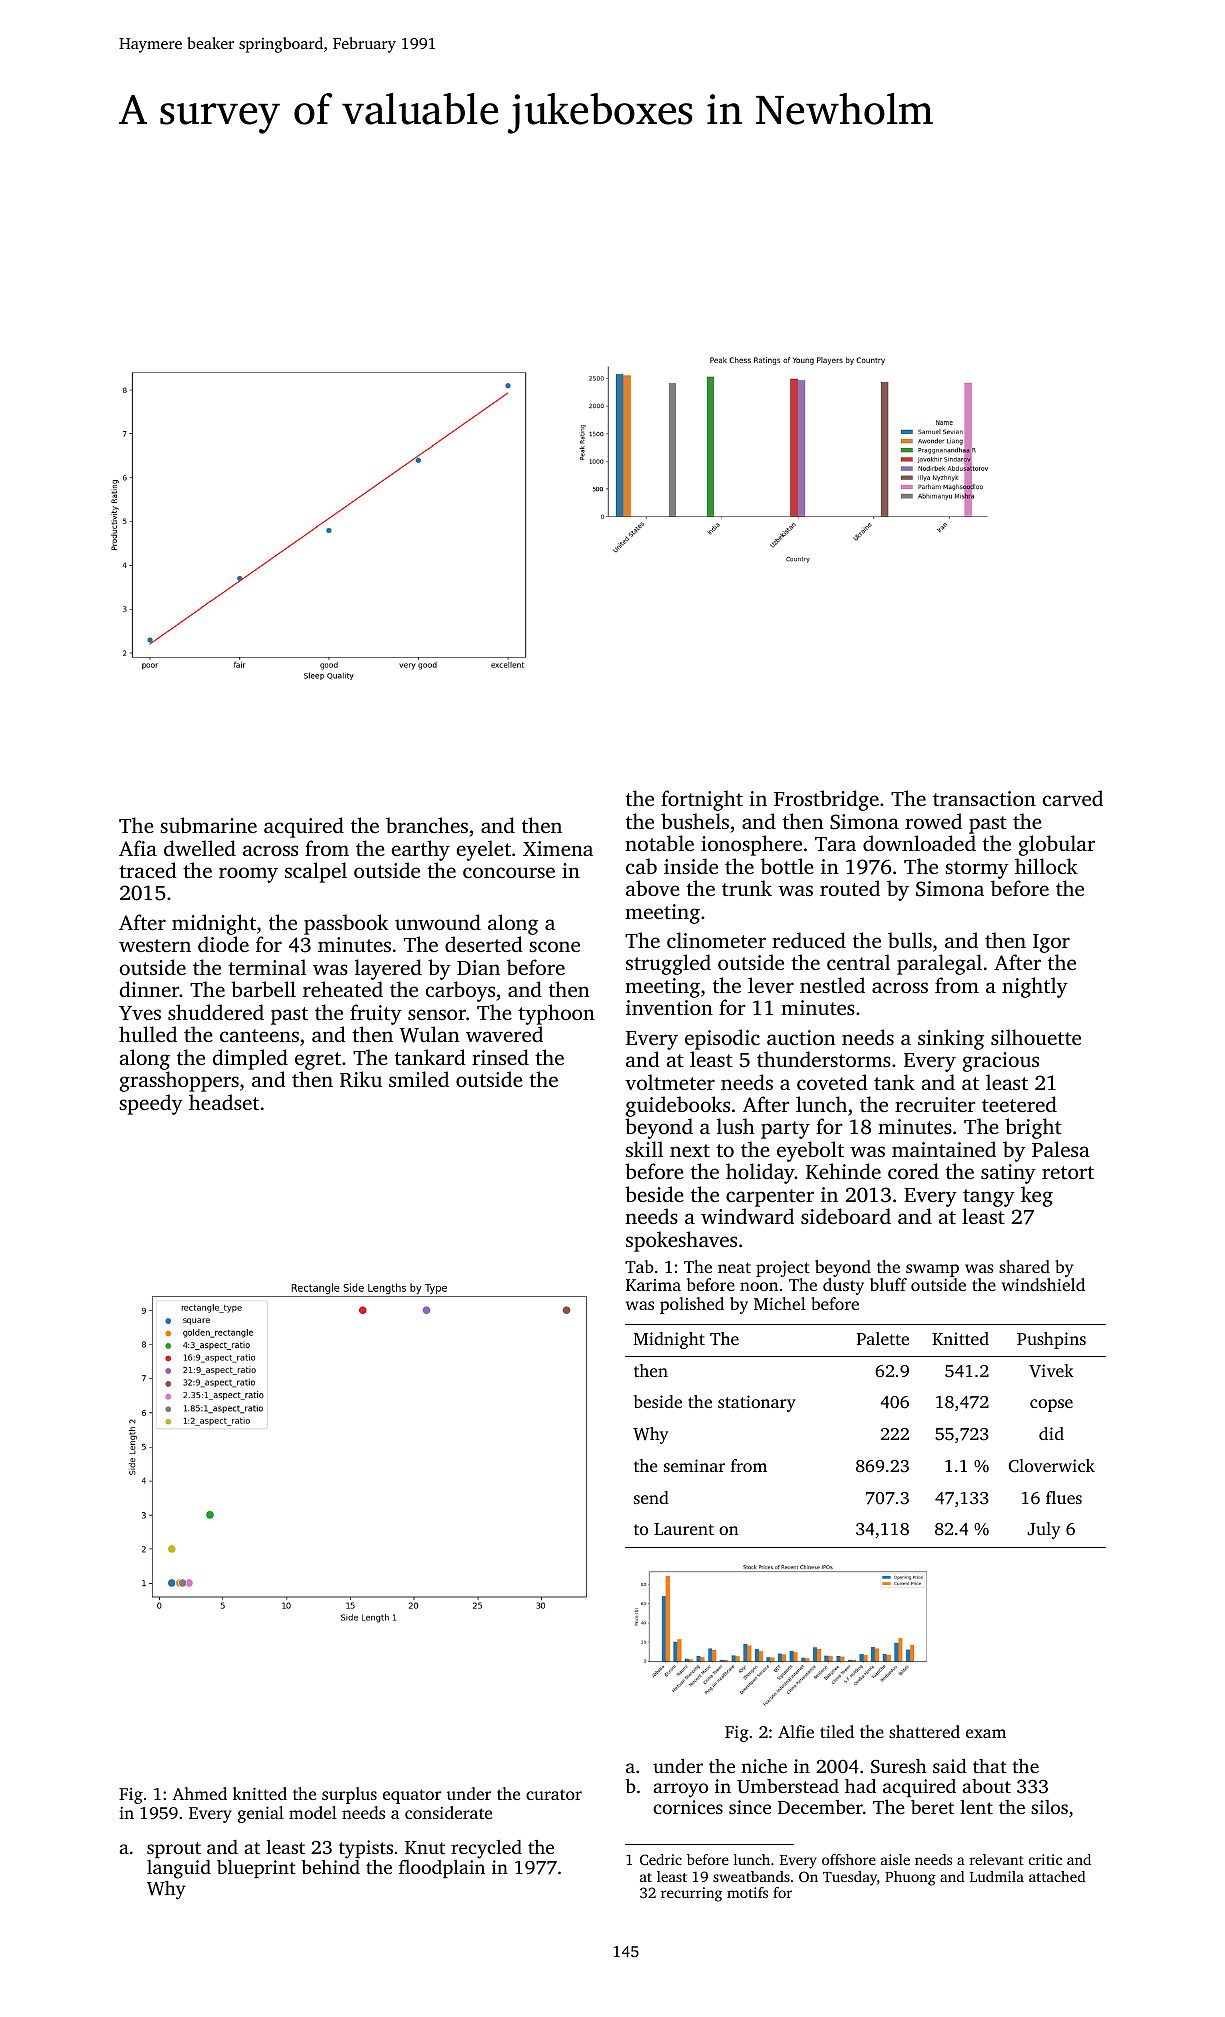 The height and width of the screenshot is (2017, 1225). What do you see at coordinates (702, 800) in the screenshot?
I see `fortnight` at bounding box center [702, 800].
